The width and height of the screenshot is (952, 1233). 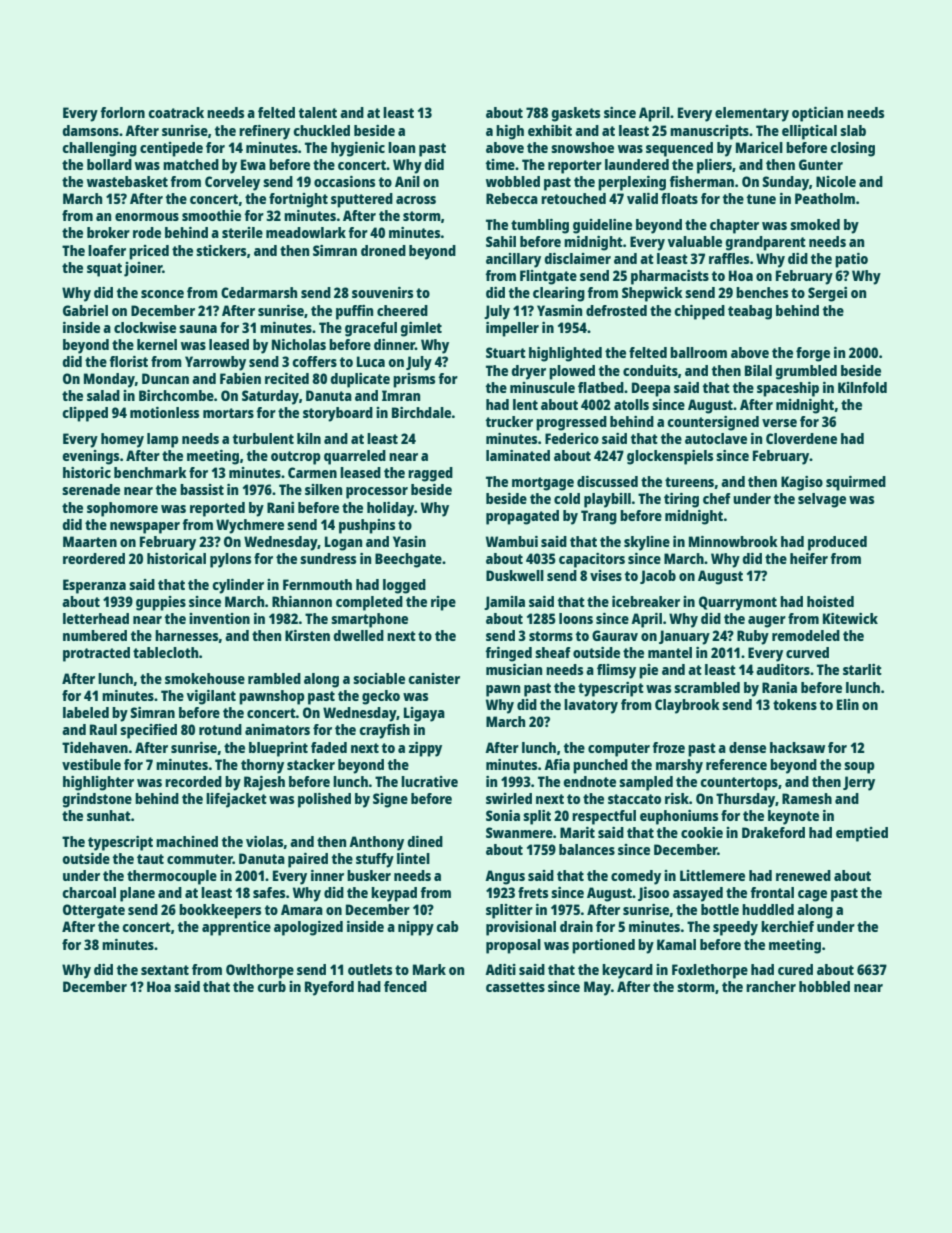 What do you see at coordinates (369, 620) in the screenshot?
I see `smartphone` at bounding box center [369, 620].
